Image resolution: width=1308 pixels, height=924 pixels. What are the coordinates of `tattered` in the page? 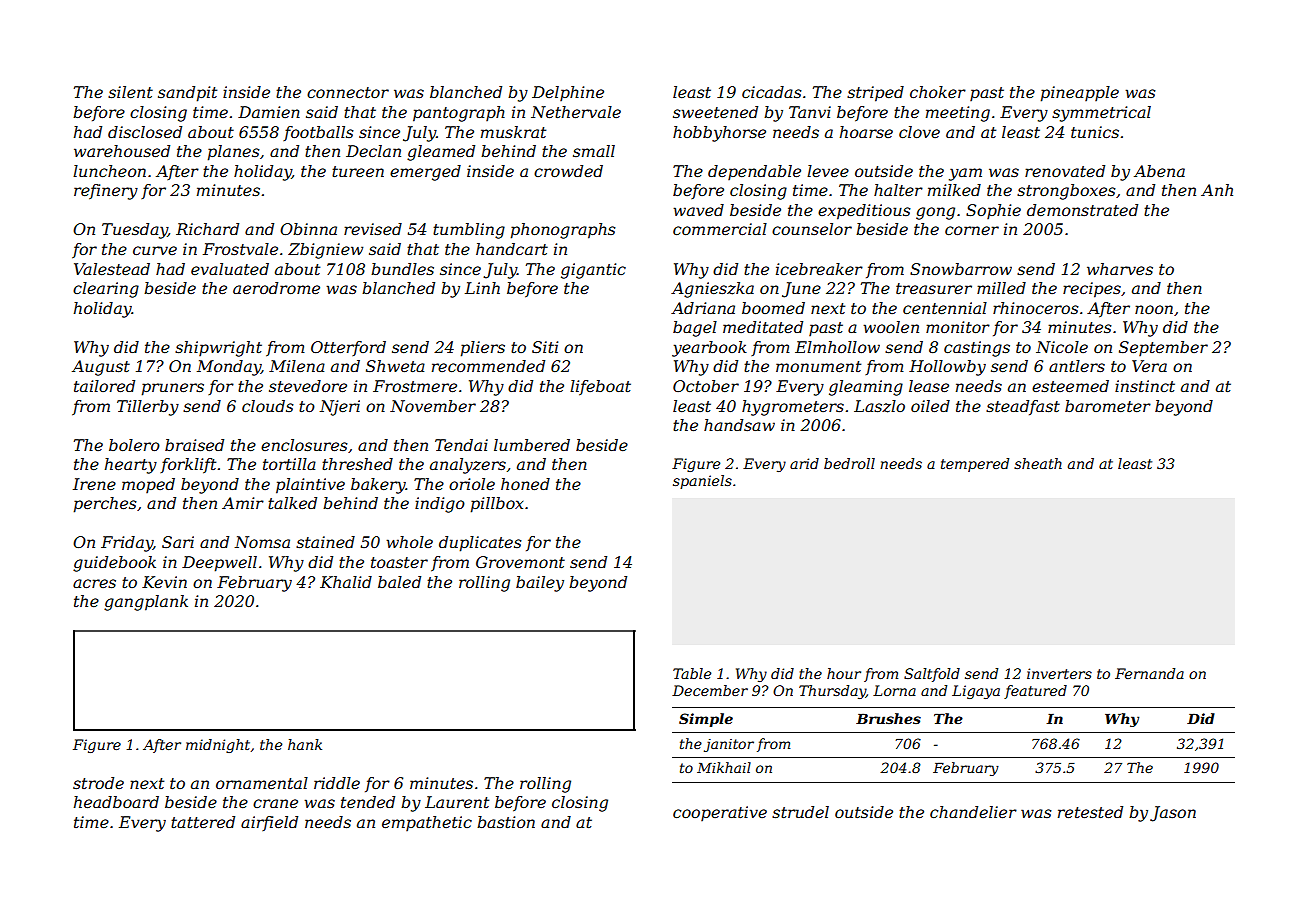 It's located at (203, 822).
